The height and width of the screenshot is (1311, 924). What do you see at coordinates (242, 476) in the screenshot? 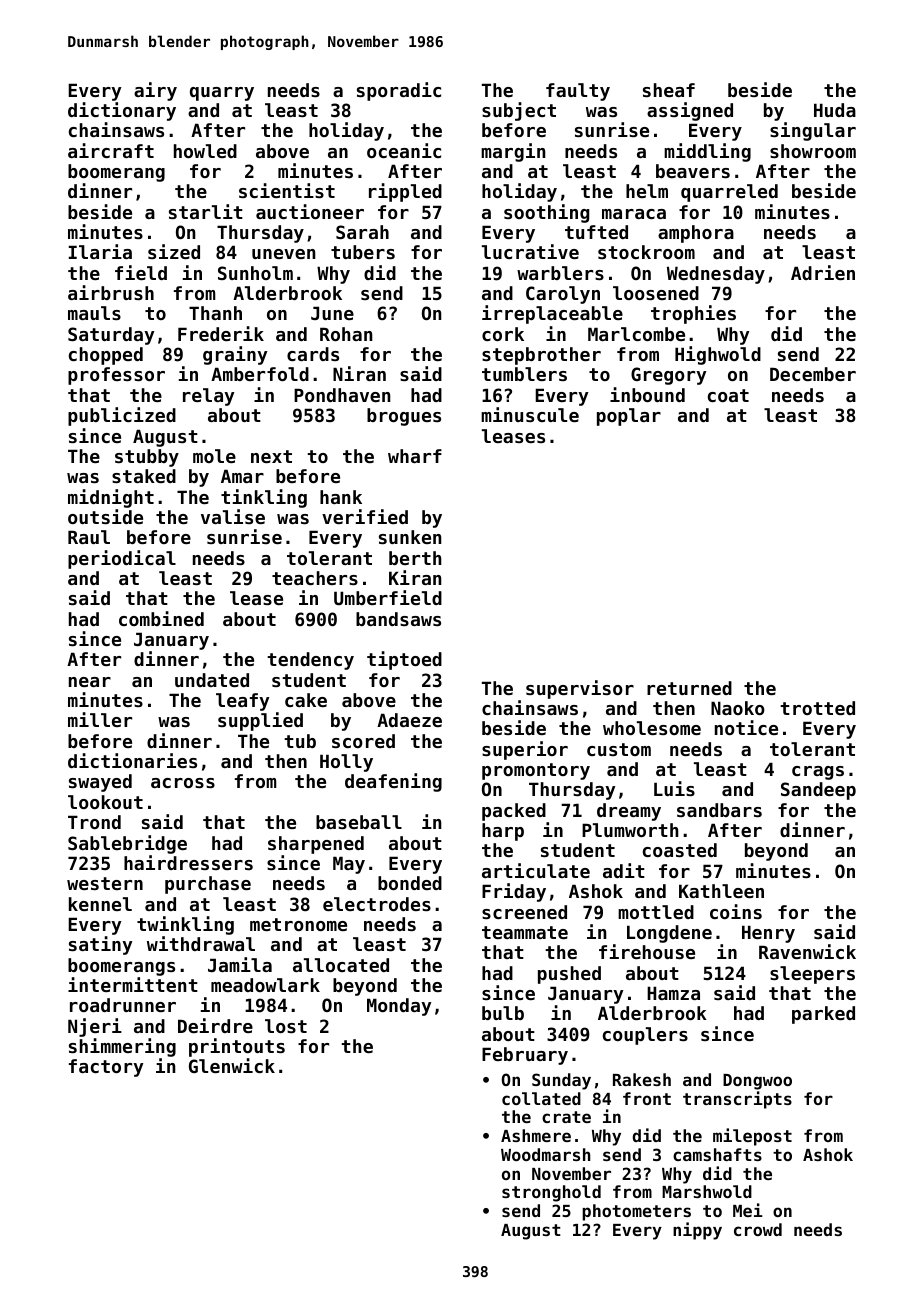
I see `Amar` at bounding box center [242, 476].
